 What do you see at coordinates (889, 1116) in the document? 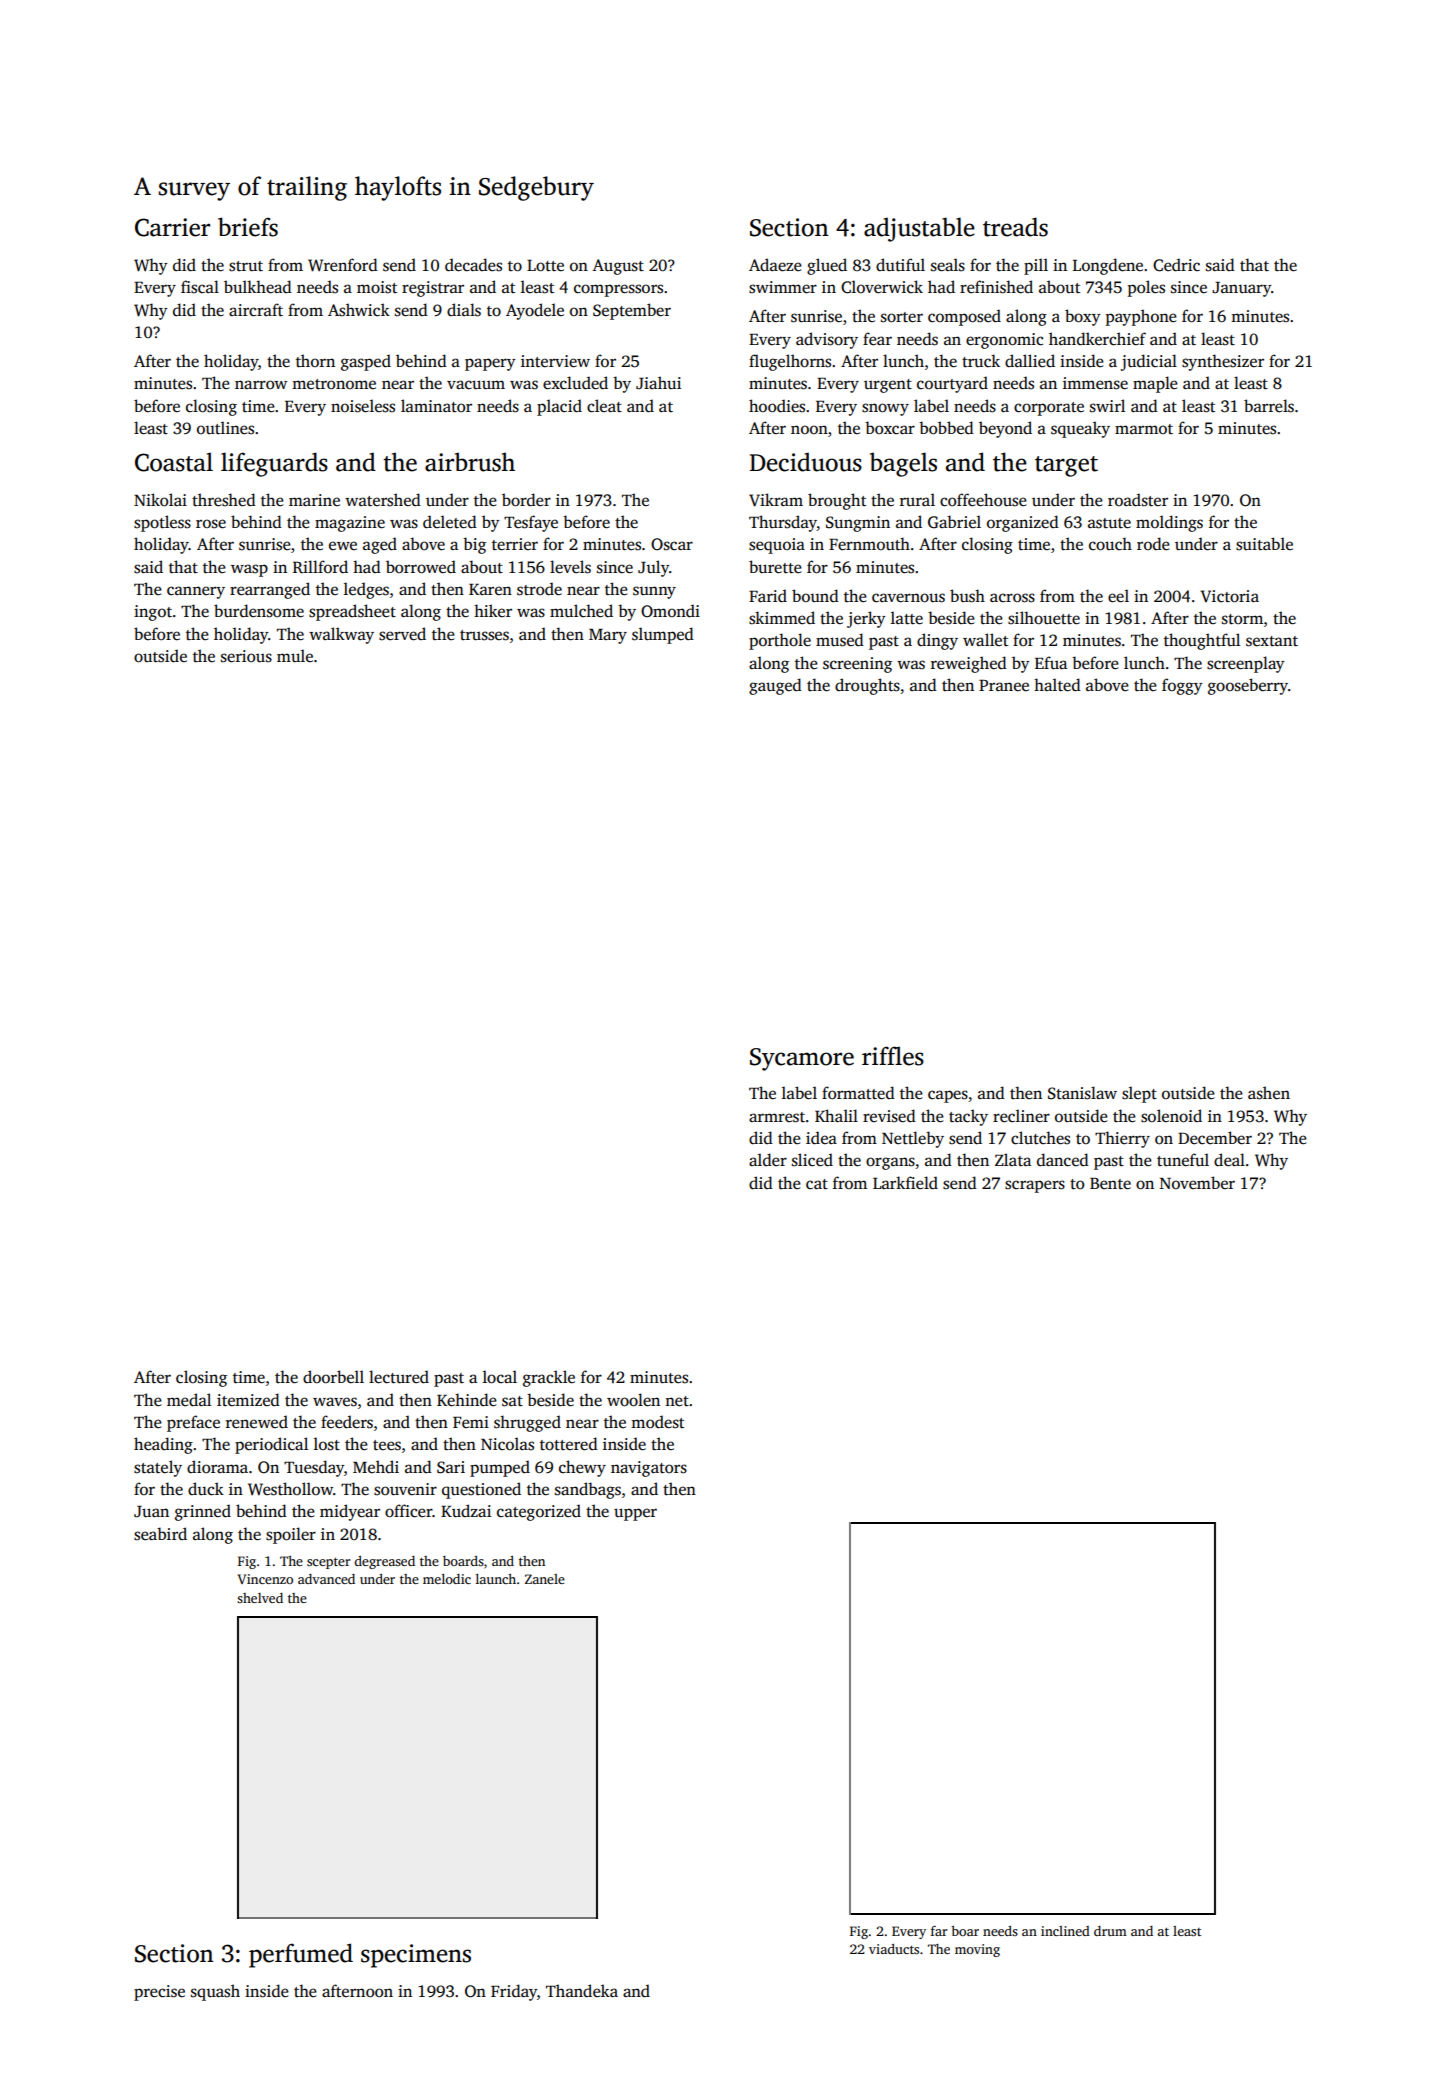
I see `revised` at bounding box center [889, 1116].
